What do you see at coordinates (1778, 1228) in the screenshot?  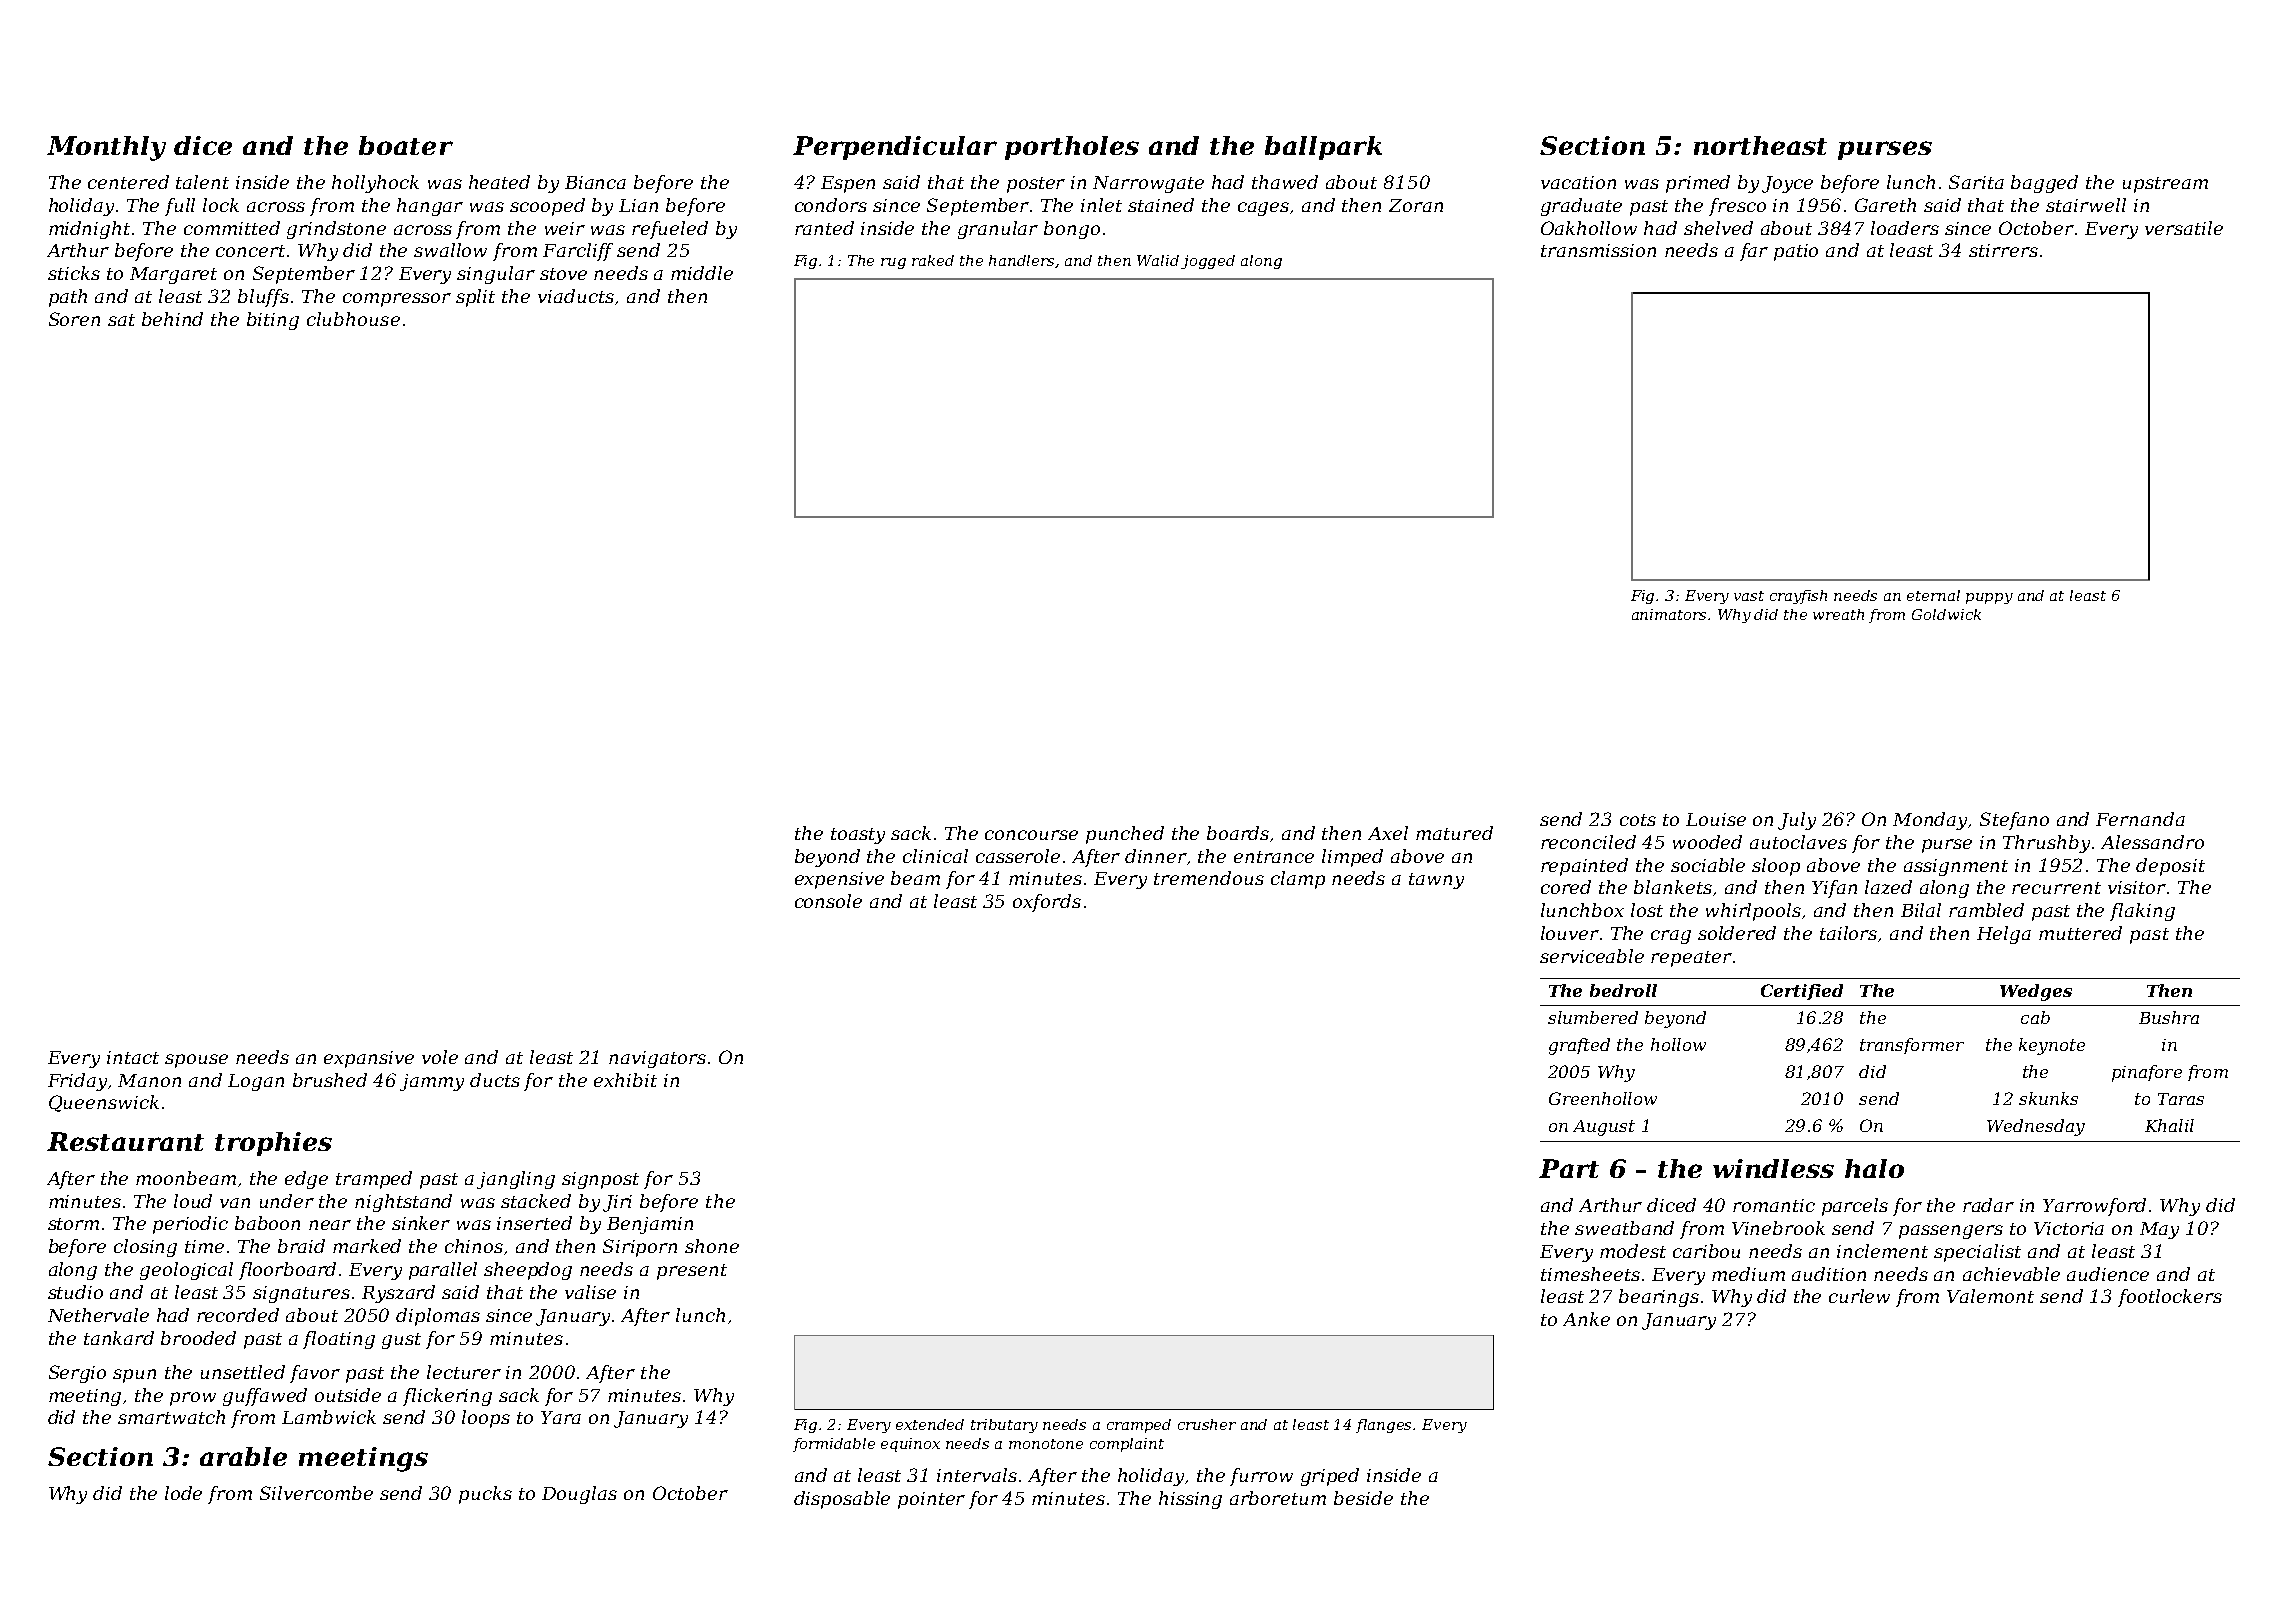 I see `Vinebrook` at bounding box center [1778, 1228].
